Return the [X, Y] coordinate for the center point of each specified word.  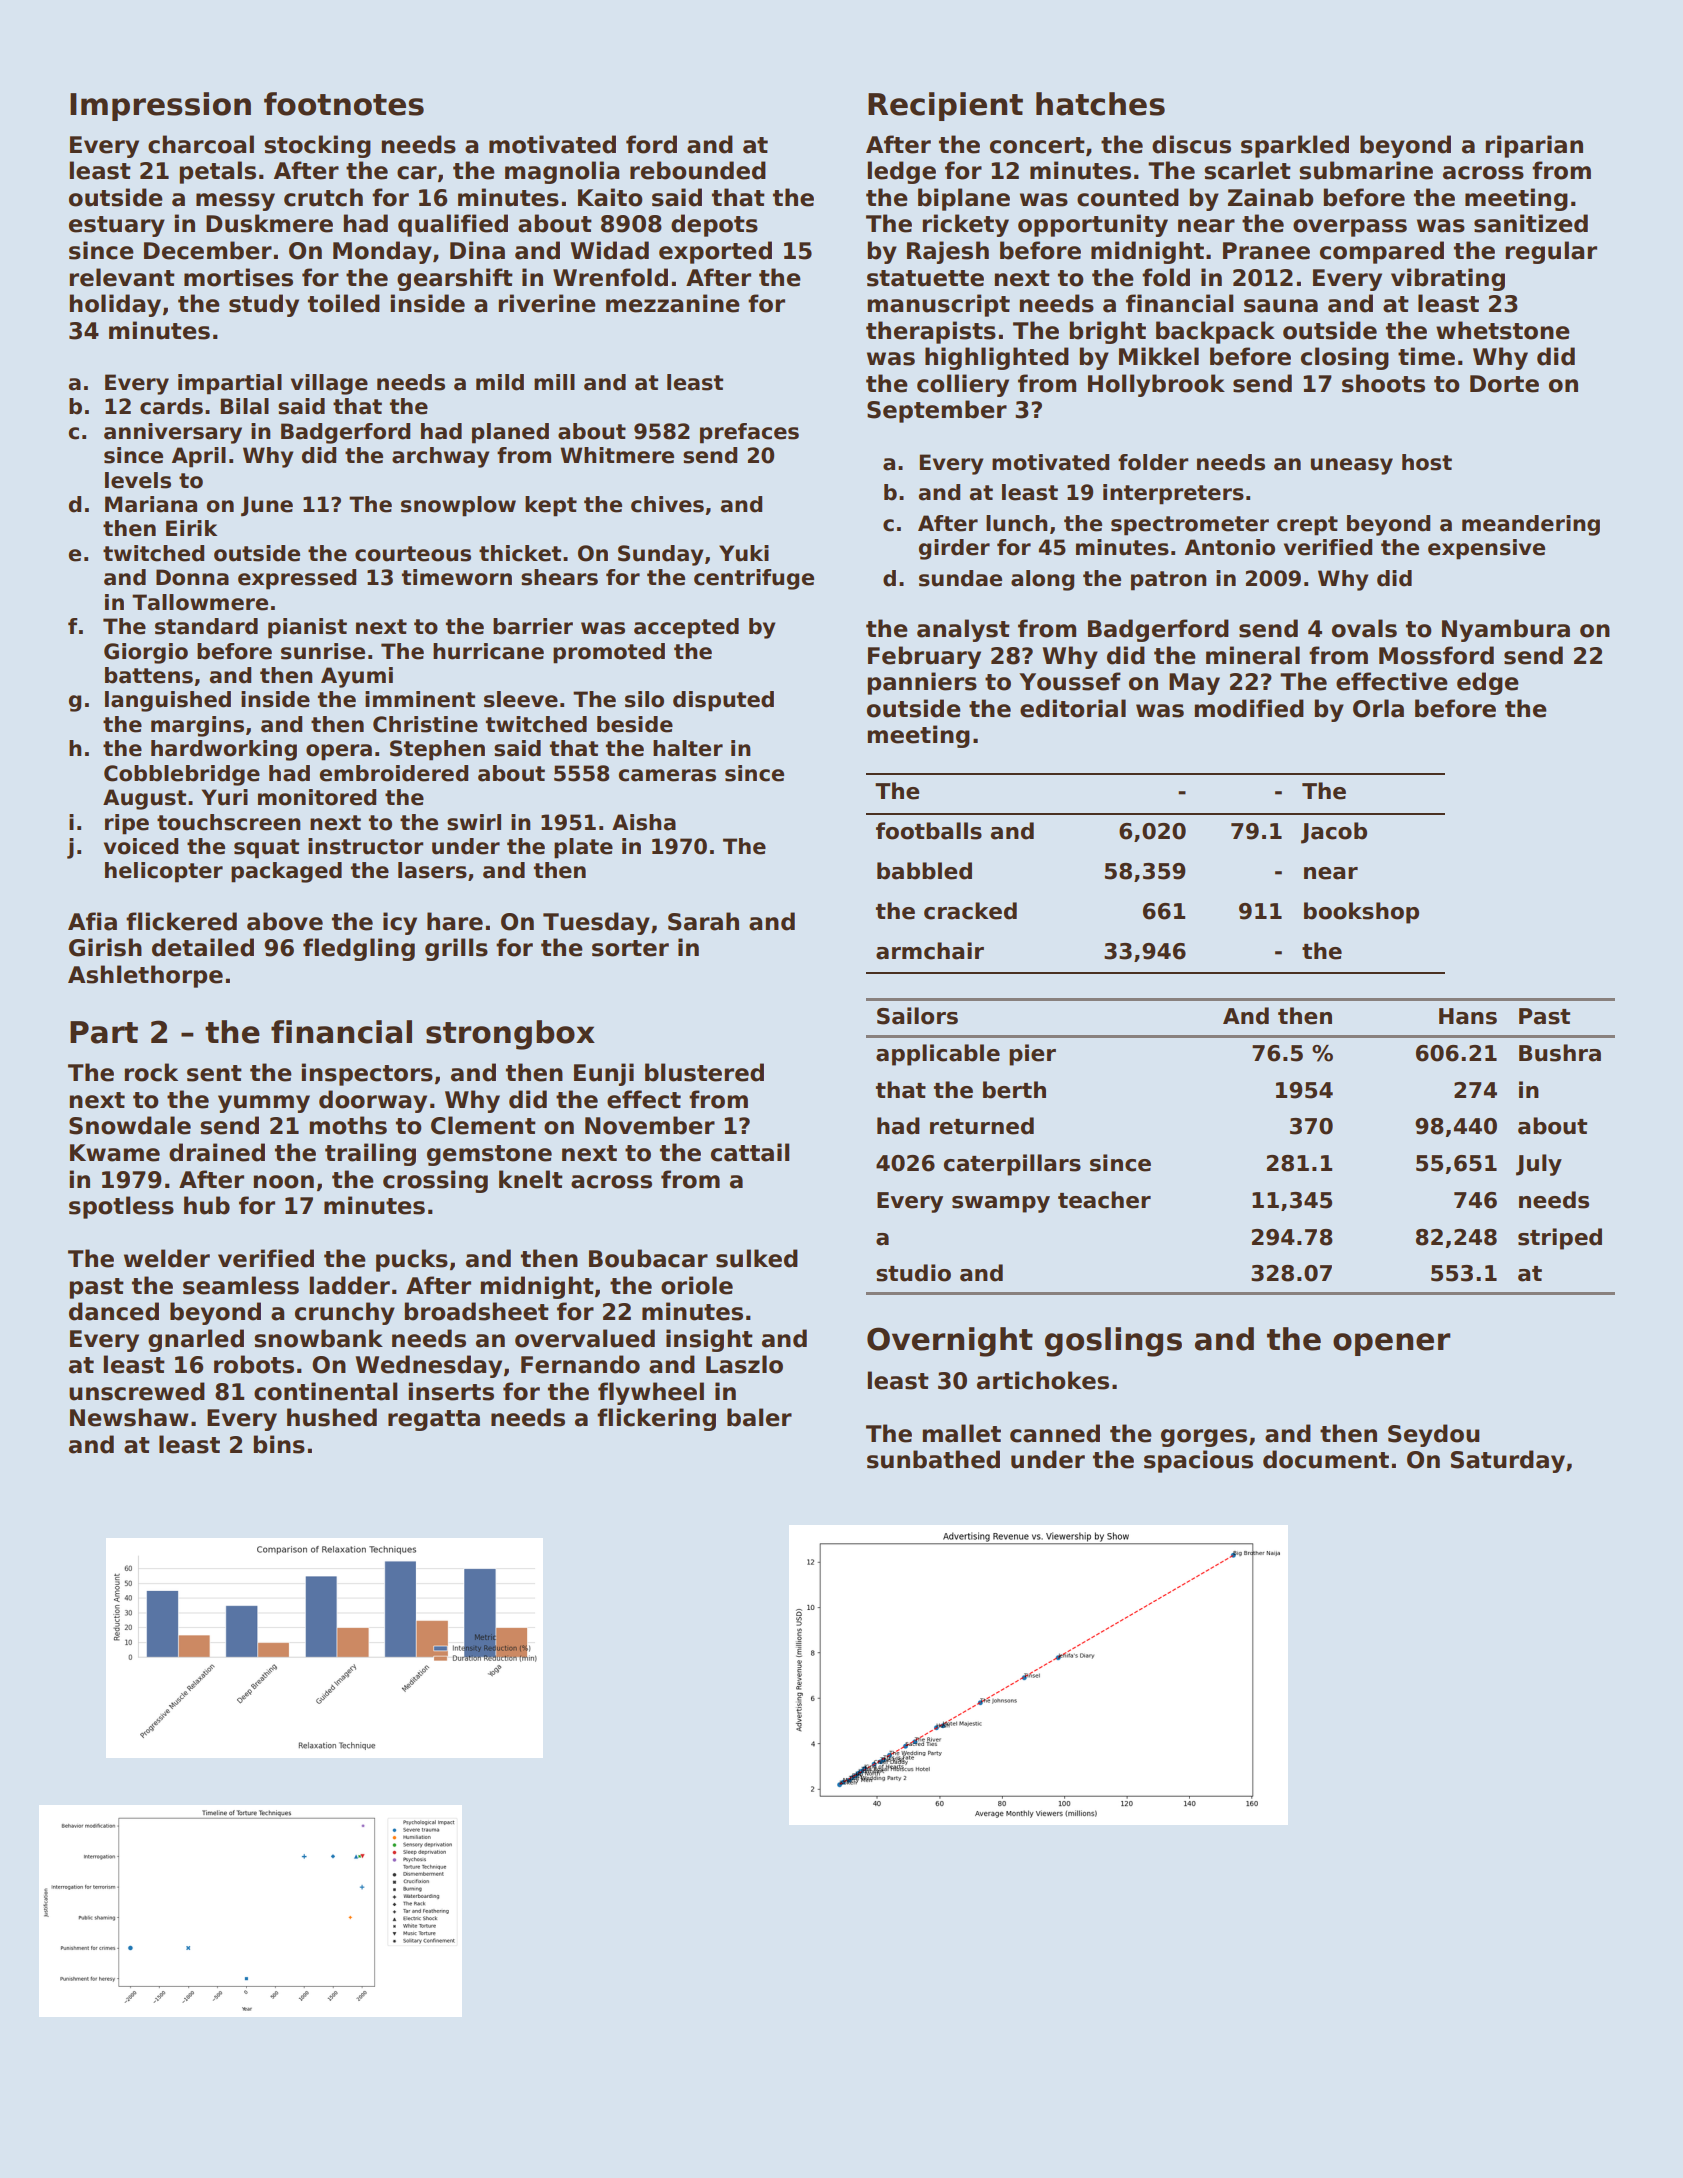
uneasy [1352, 466]
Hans [1468, 1016]
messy [235, 202]
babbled [924, 871]
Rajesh [948, 252]
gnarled [196, 1340]
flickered [181, 921]
